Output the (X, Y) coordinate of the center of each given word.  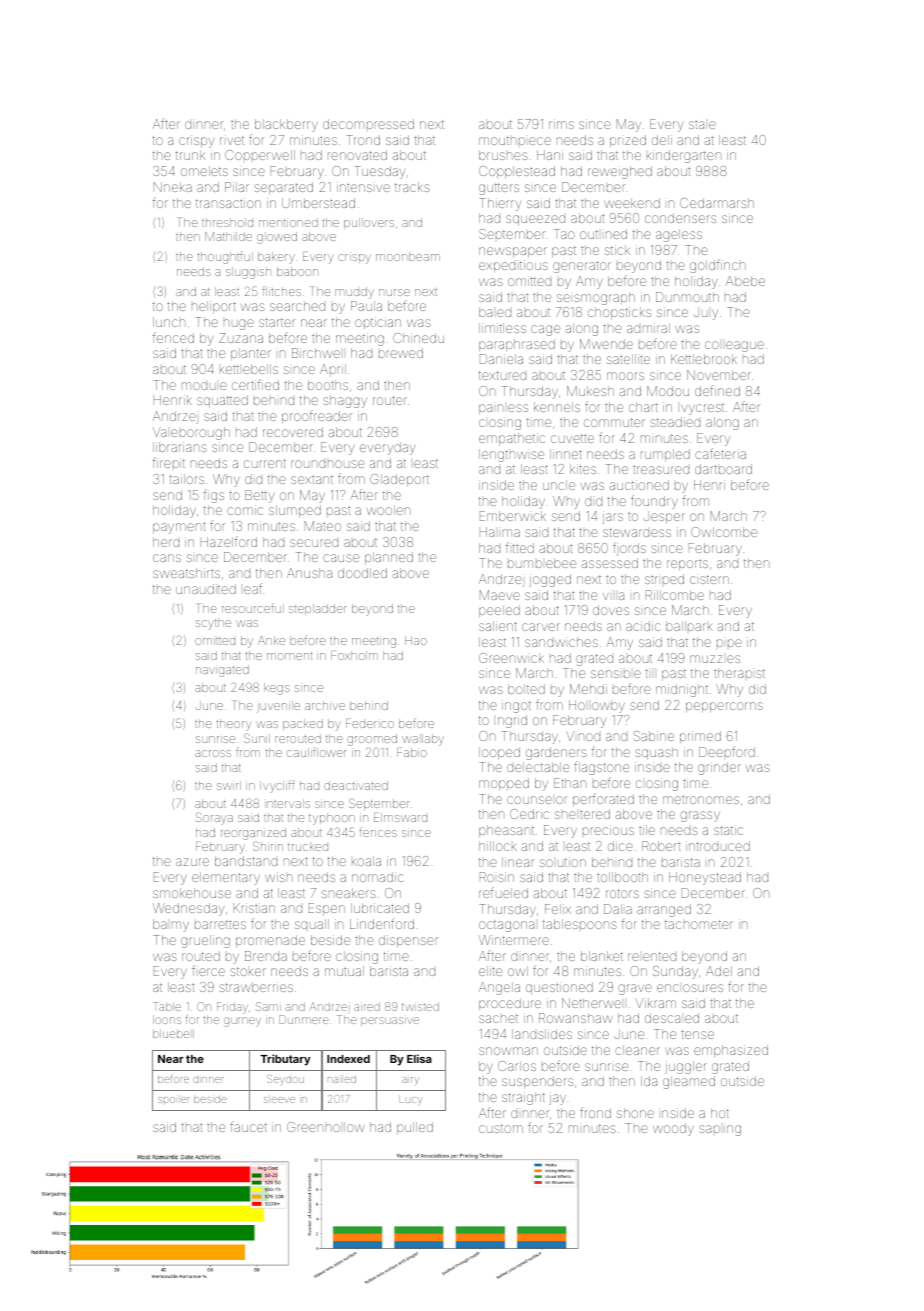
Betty (259, 496)
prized (628, 141)
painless (503, 409)
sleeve (279, 1099)
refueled (503, 892)
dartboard (723, 469)
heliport (214, 307)
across (213, 753)
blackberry (286, 125)
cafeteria (720, 453)
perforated (603, 799)
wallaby (423, 740)
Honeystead (705, 878)
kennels (557, 407)
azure (192, 862)
